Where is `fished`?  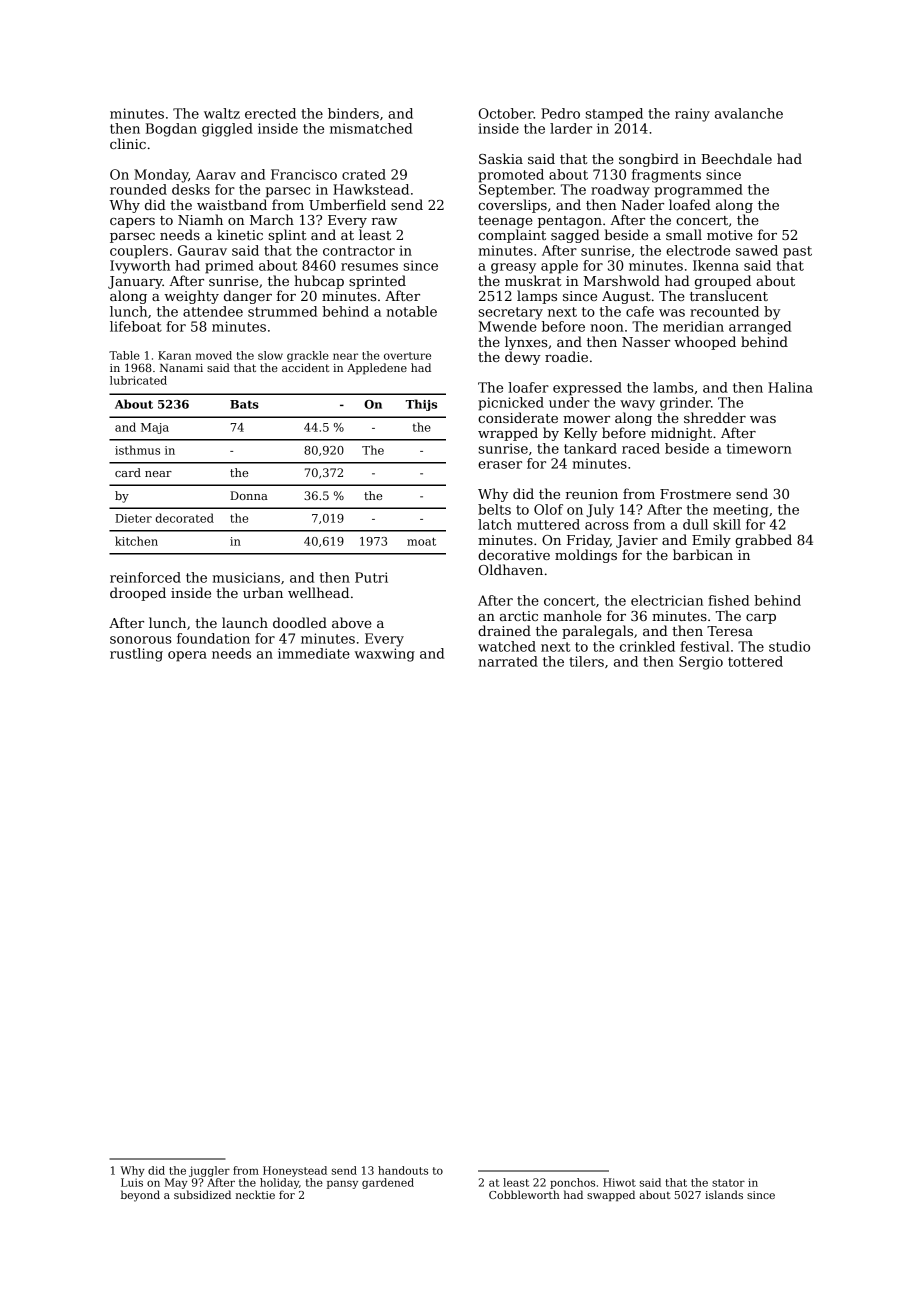
fished is located at coordinates (728, 600).
